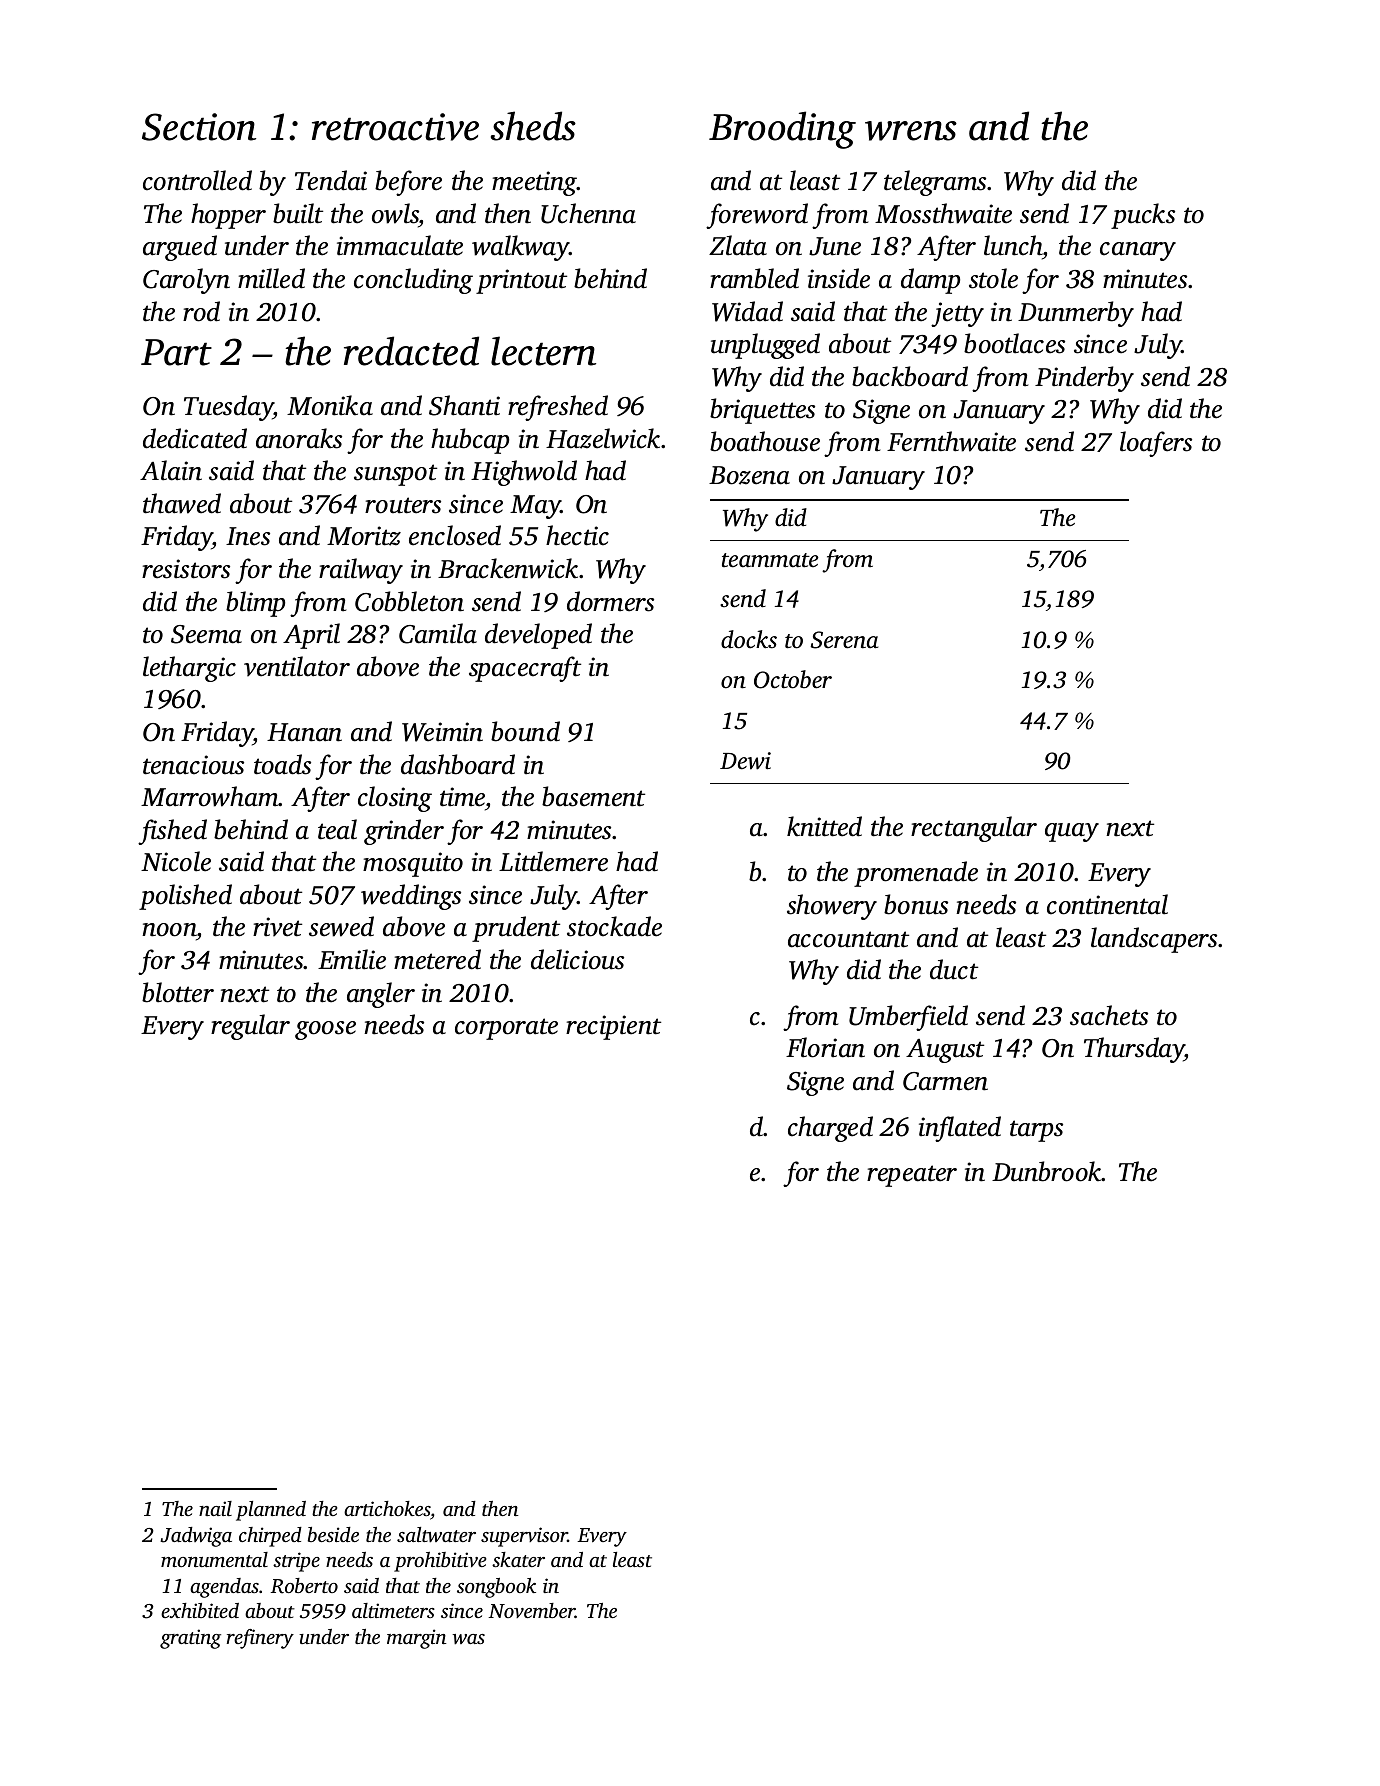 Image resolution: width=1380 pixels, height=1786 pixels. Describe the element at coordinates (832, 907) in the document. I see `showery` at that location.
